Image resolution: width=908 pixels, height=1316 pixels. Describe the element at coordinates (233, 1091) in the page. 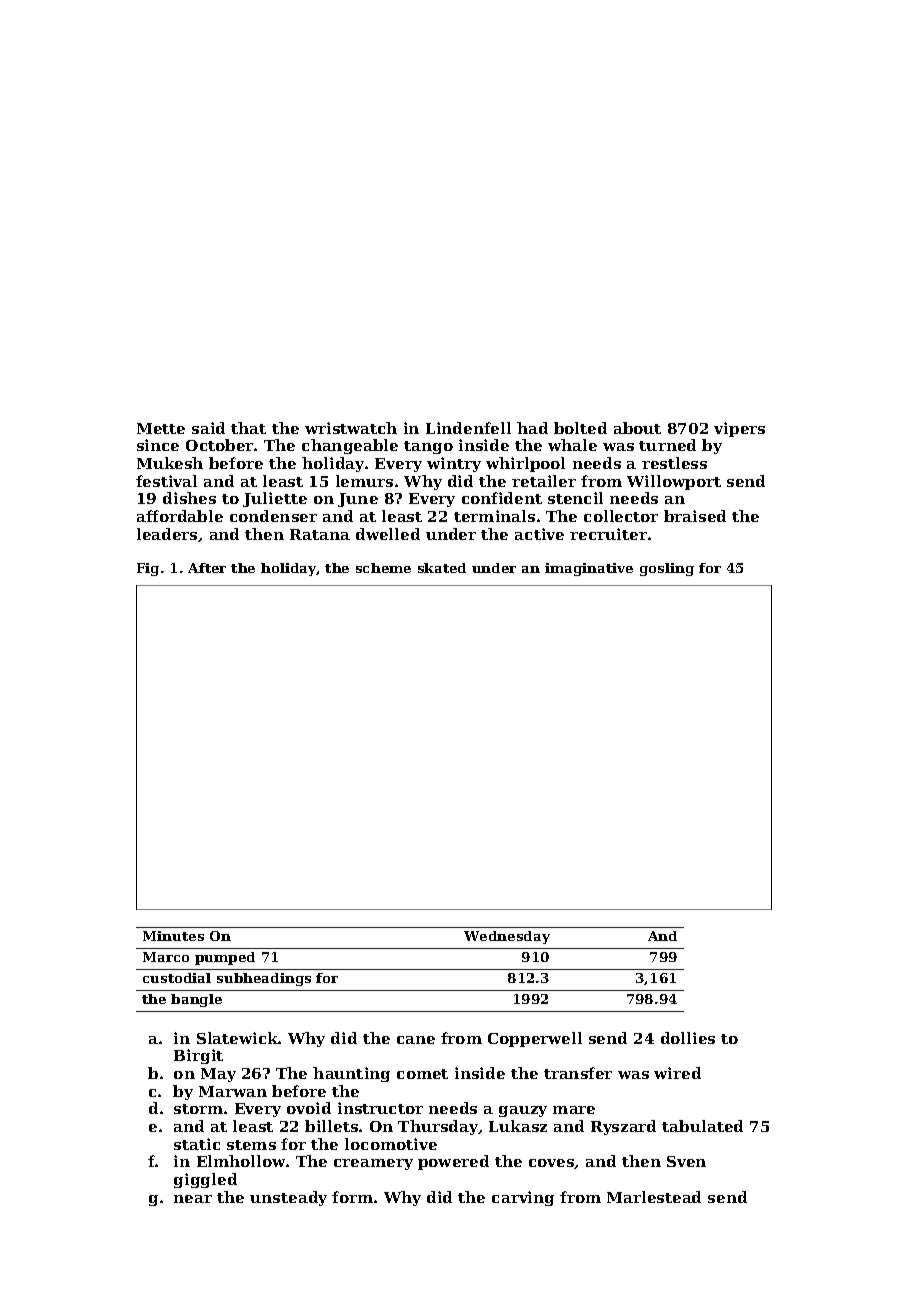

I see `Marwan` at that location.
